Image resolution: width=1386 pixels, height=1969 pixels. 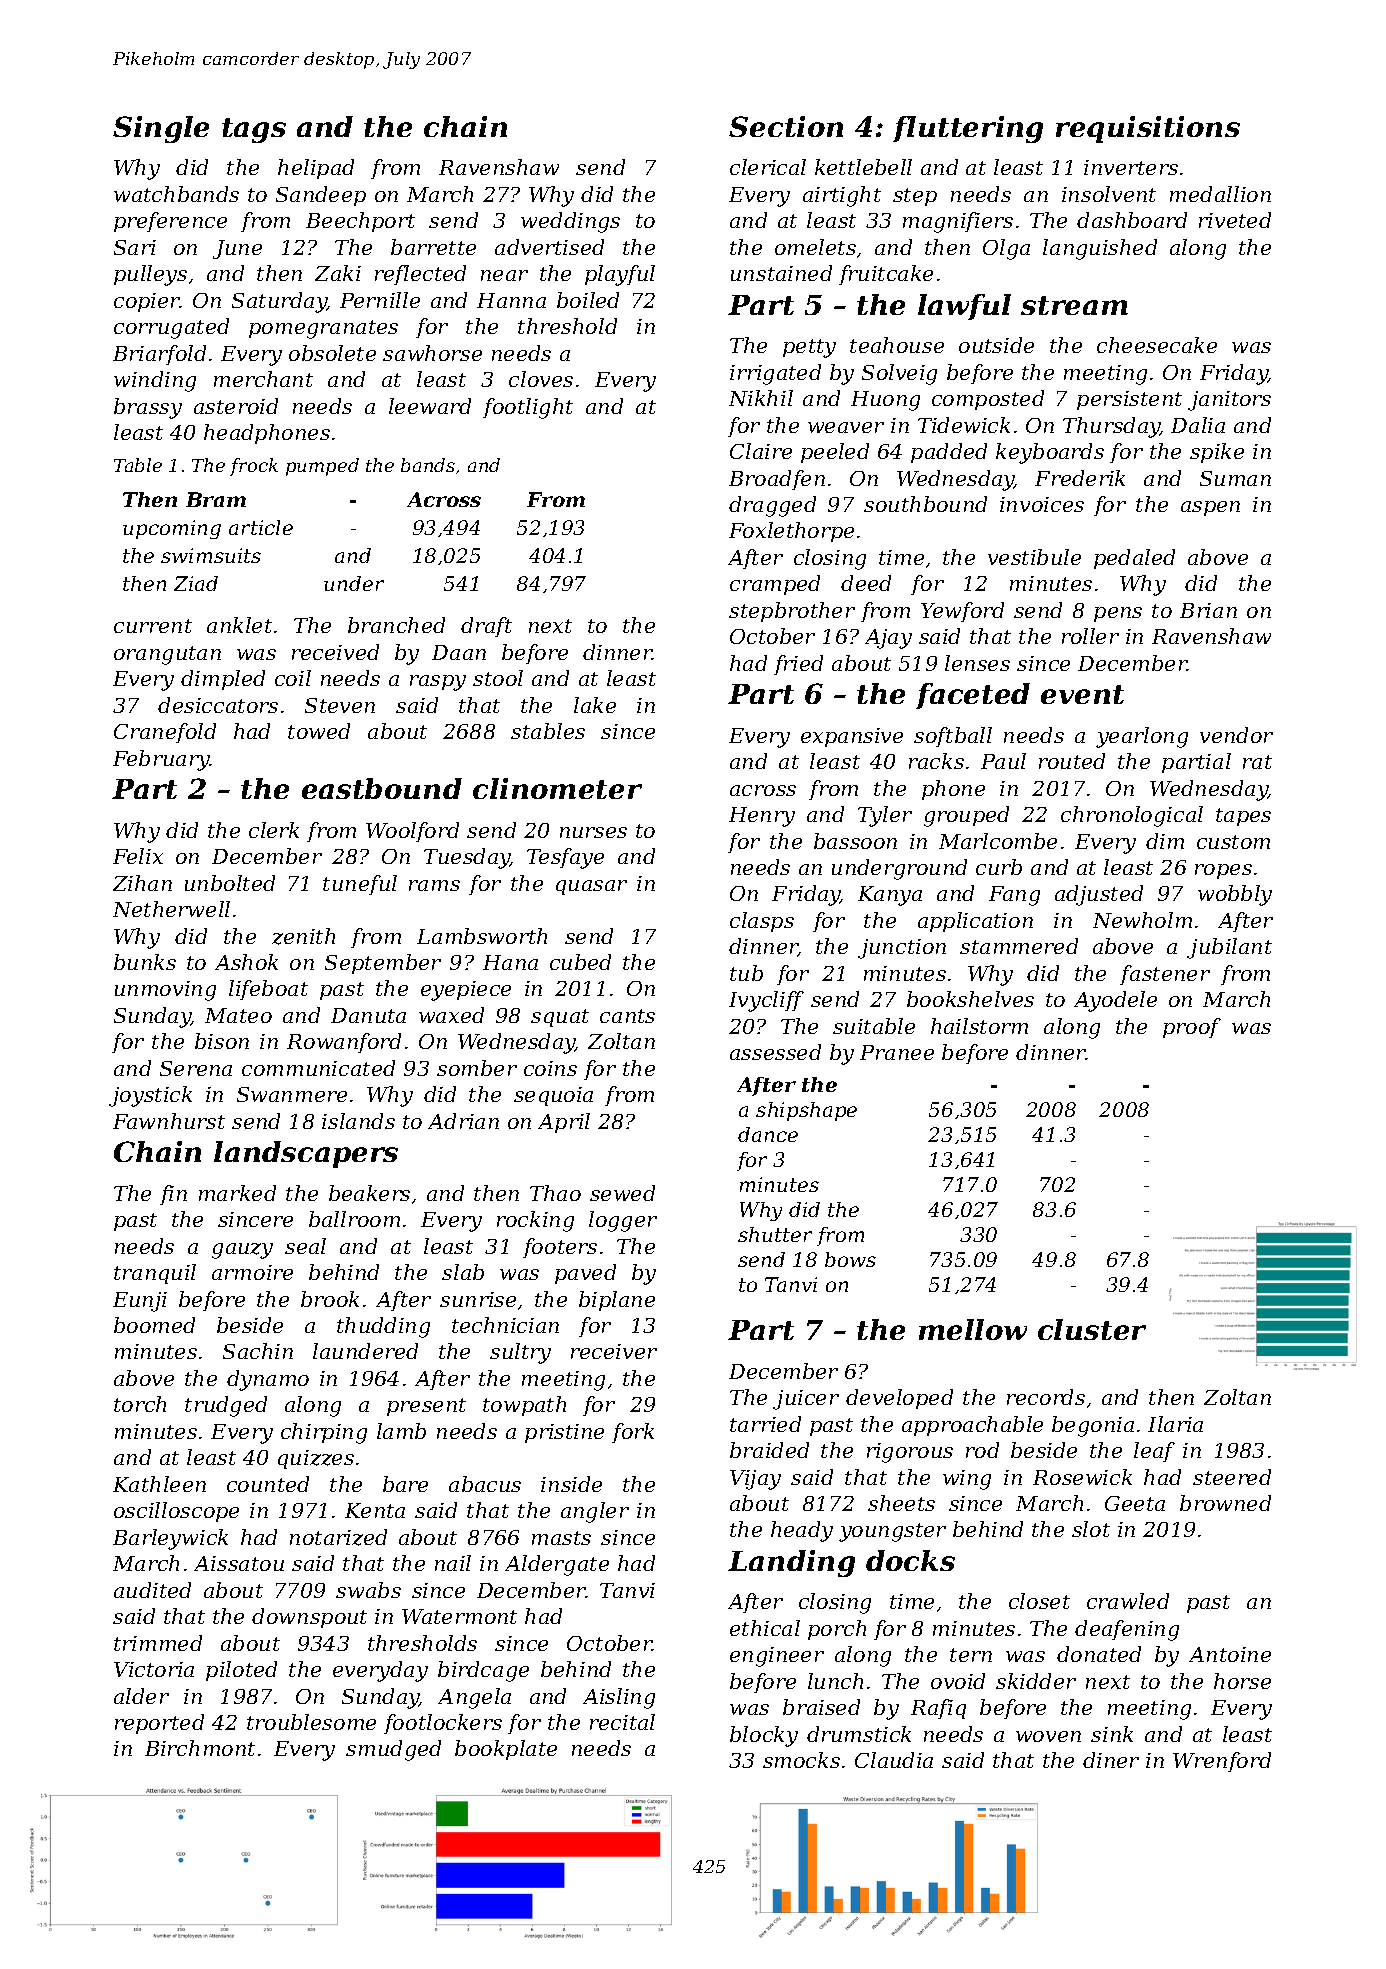 What do you see at coordinates (196, 1068) in the screenshot?
I see `Serena` at bounding box center [196, 1068].
